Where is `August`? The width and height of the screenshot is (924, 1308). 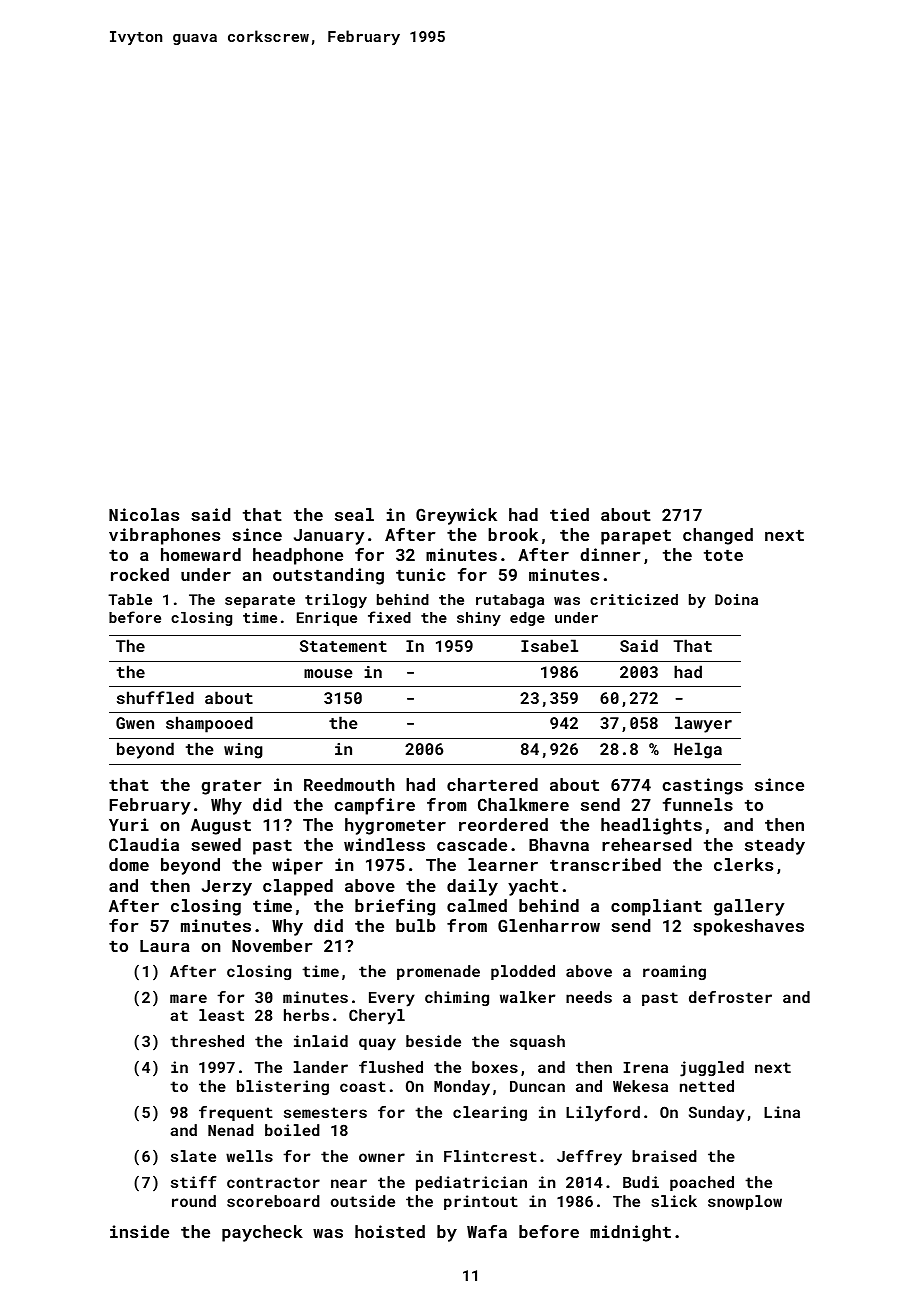
August is located at coordinates (221, 827).
